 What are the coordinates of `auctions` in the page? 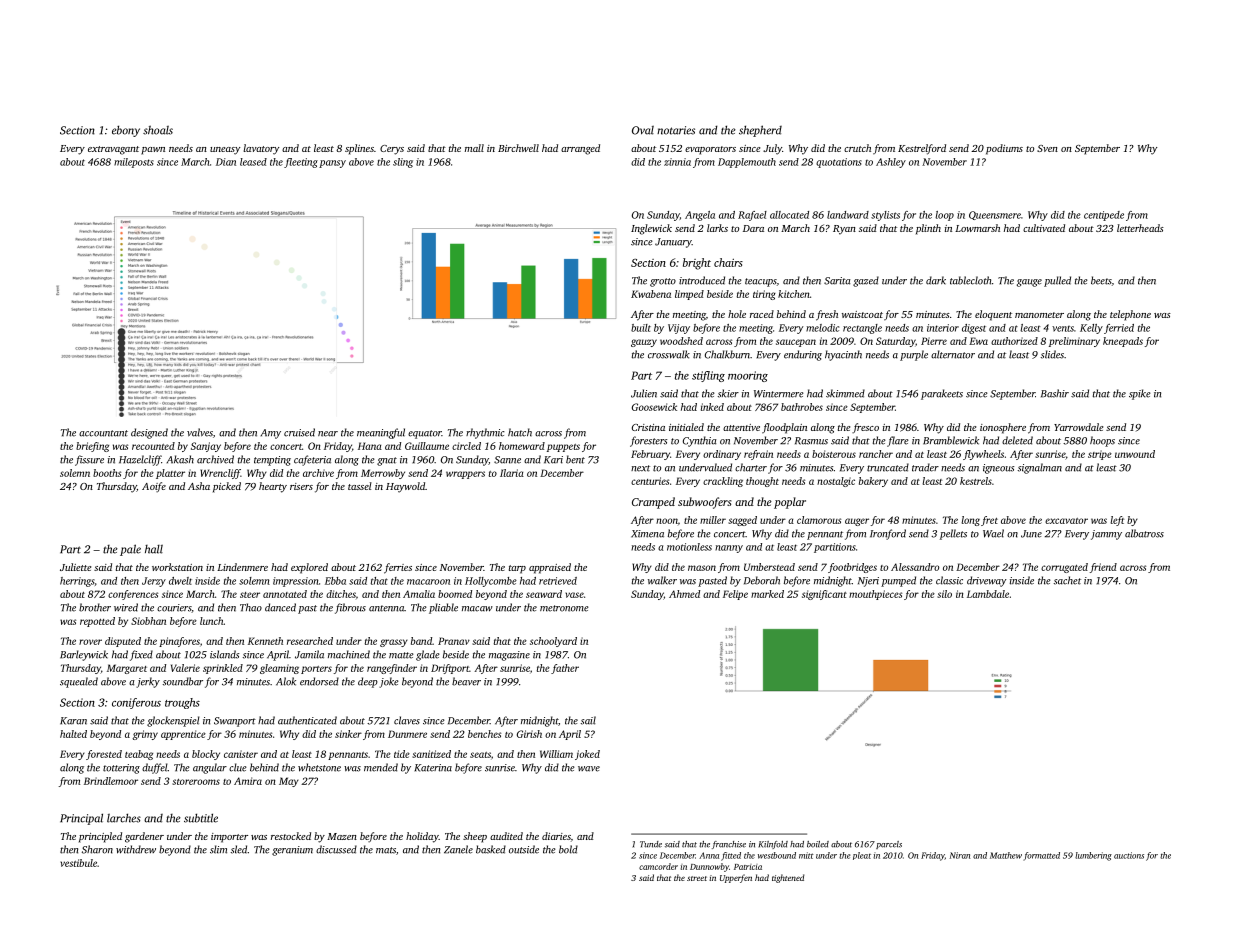 It's located at (1129, 855).
